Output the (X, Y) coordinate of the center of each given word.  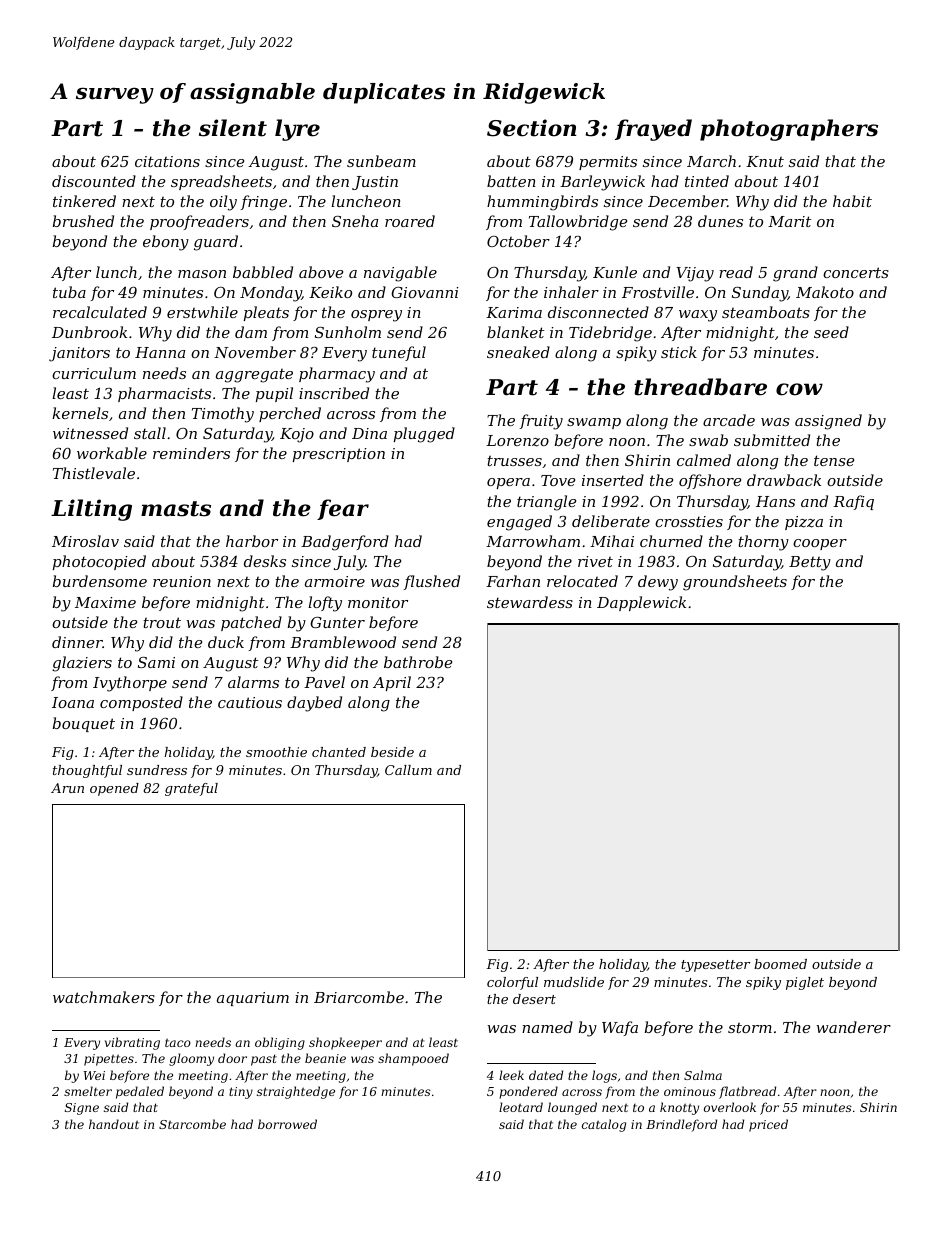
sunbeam (381, 161)
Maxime (105, 602)
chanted (339, 752)
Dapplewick (641, 603)
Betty (810, 563)
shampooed (413, 1059)
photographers (789, 130)
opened (114, 789)
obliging (280, 1043)
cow (799, 389)
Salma (703, 1075)
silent (233, 128)
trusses (514, 461)
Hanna (160, 352)
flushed (432, 582)
